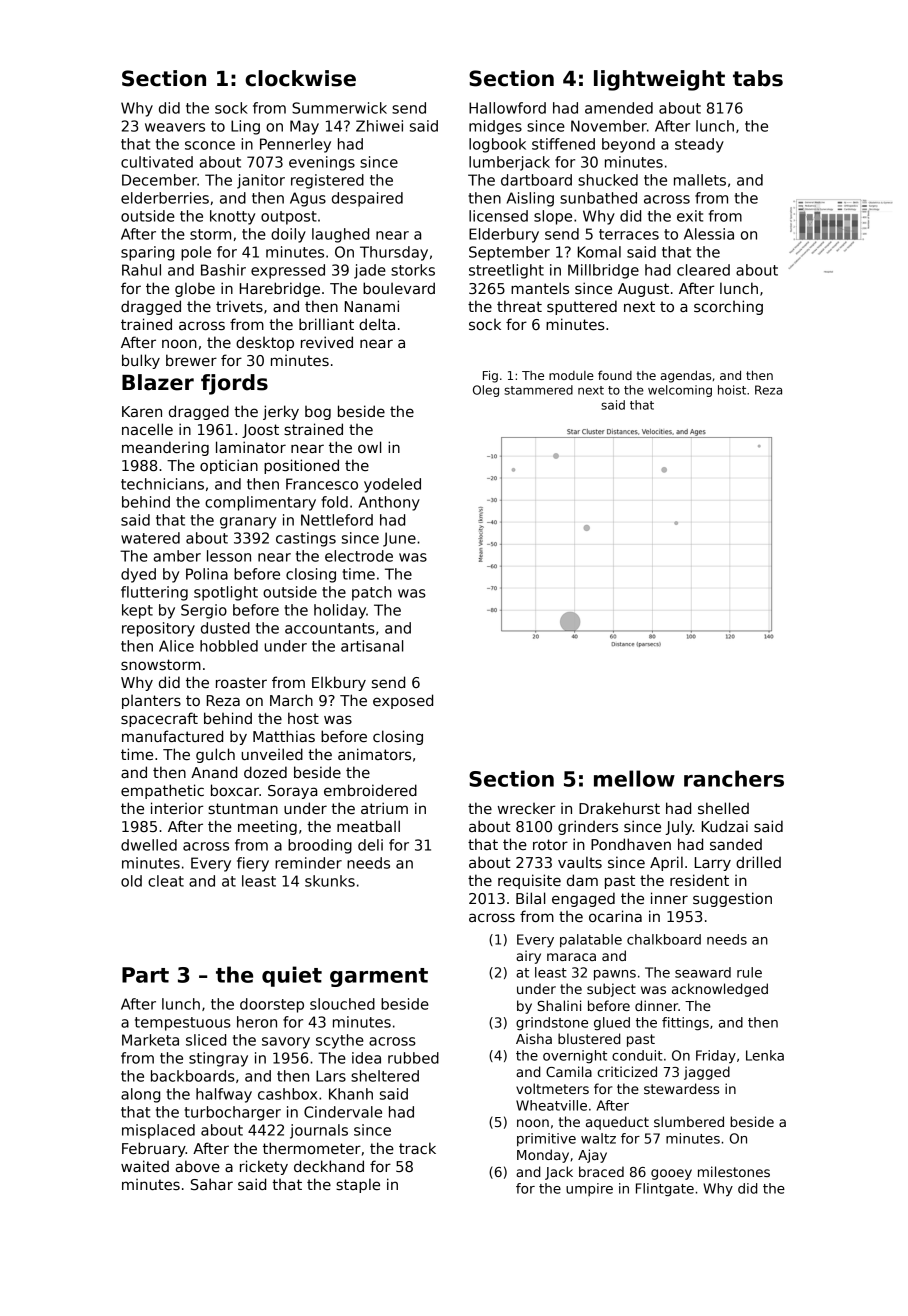  What do you see at coordinates (351, 1094) in the image?
I see `Khanh` at bounding box center [351, 1094].
